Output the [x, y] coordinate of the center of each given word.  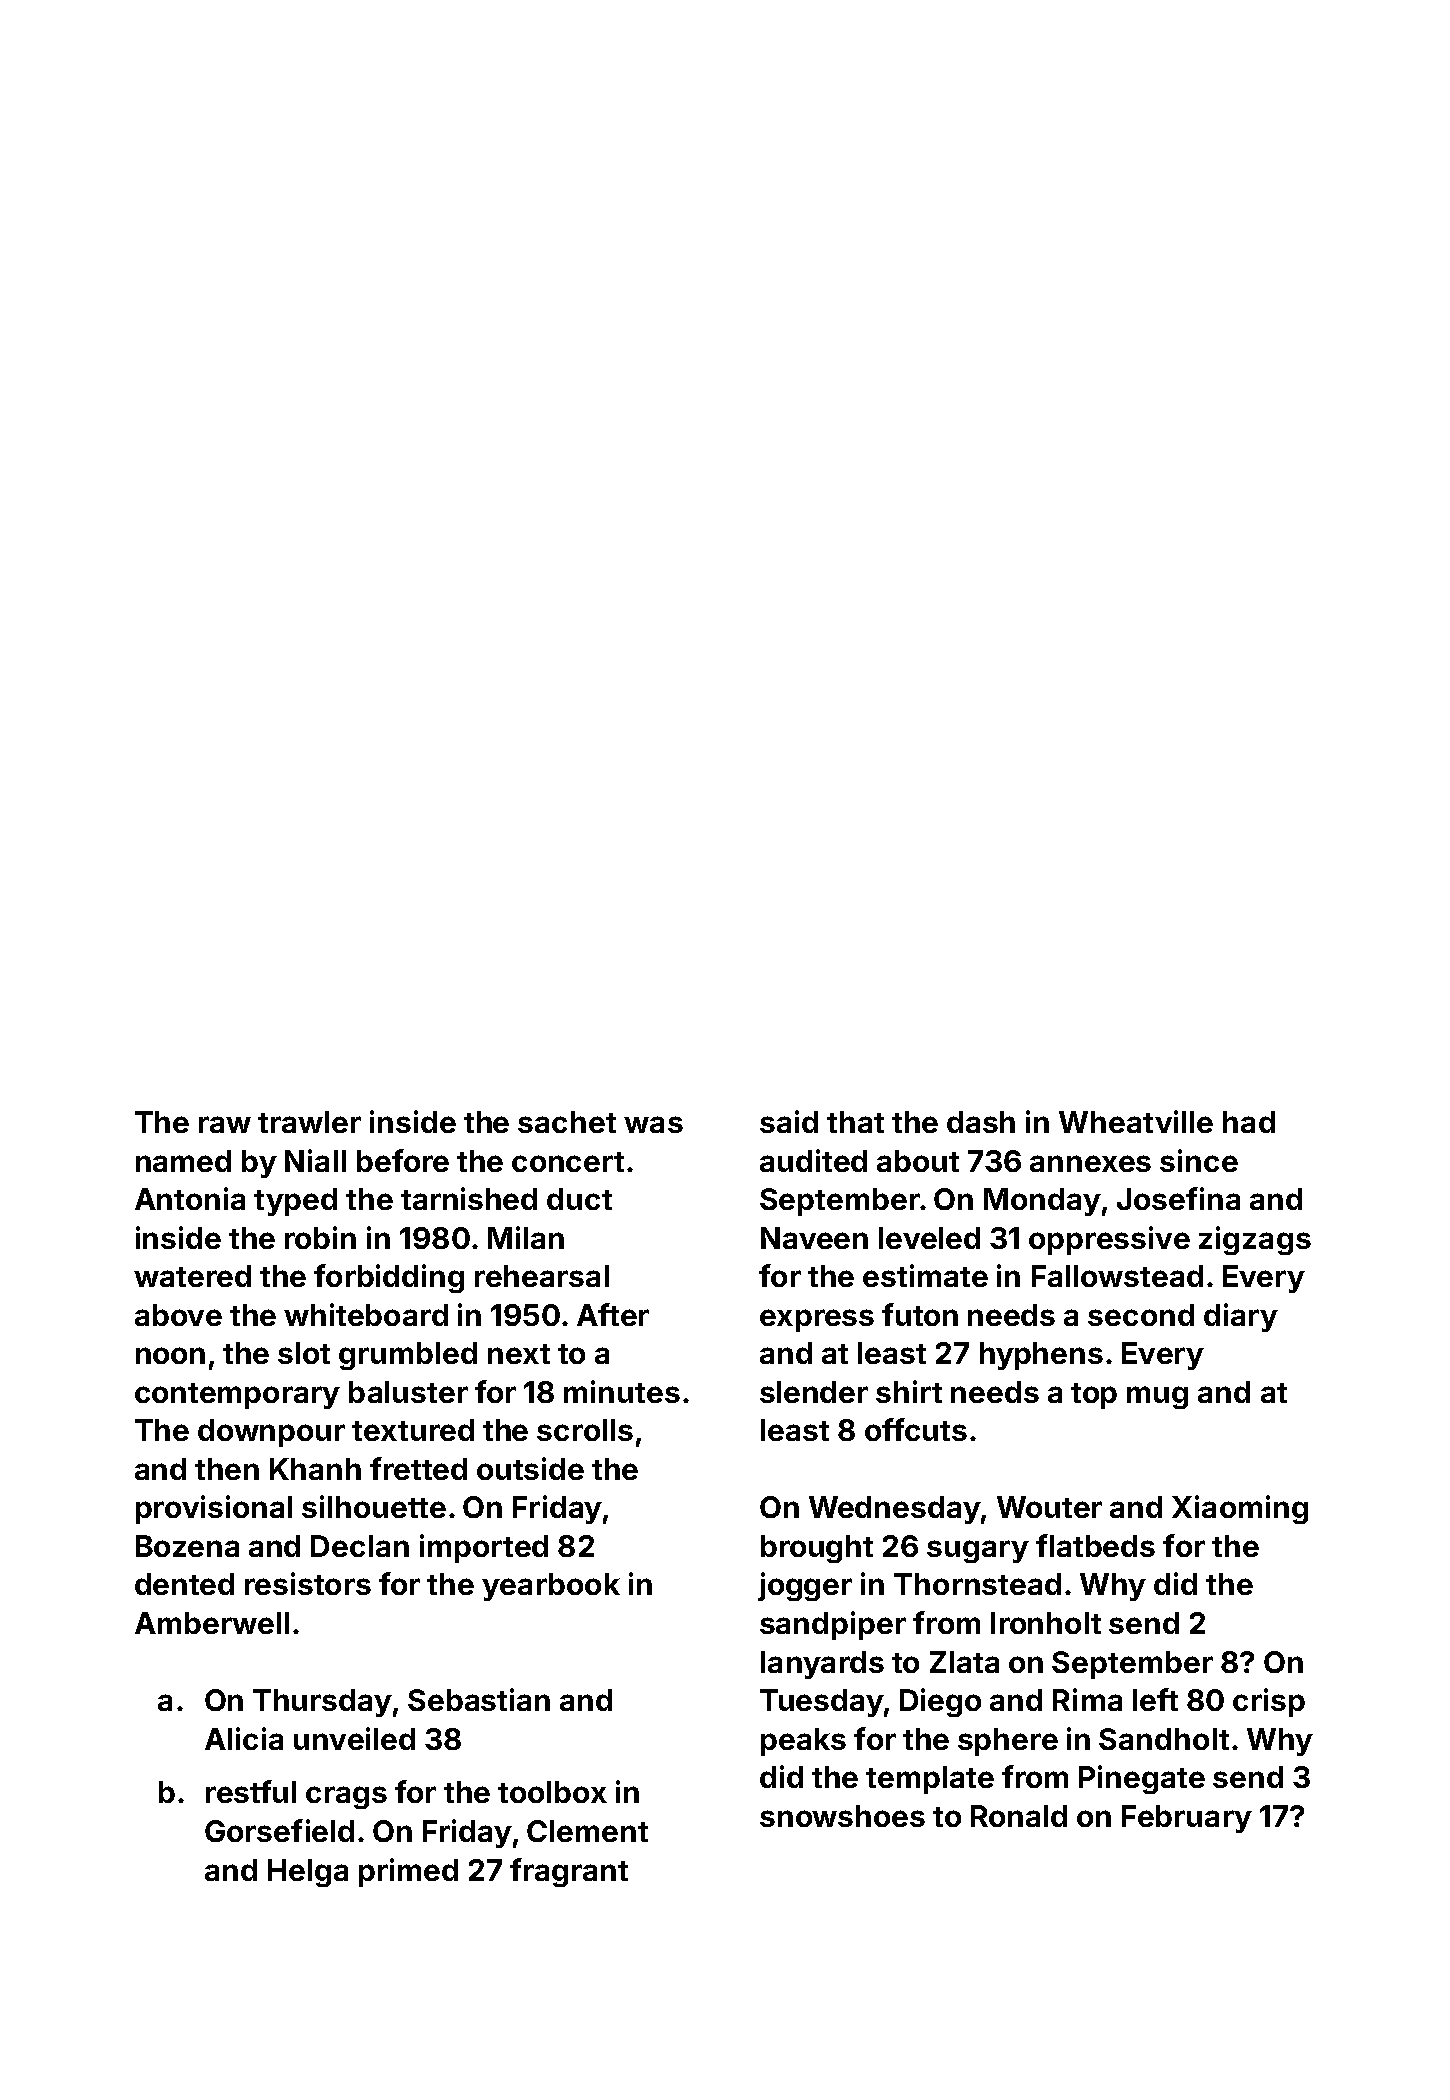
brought [817, 1549]
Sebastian [479, 1699]
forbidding [389, 1278]
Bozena [187, 1546]
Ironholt [1046, 1623]
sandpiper [833, 1625]
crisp [1269, 1702]
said [789, 1121]
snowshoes [842, 1816]
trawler [309, 1122]
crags [346, 1797]
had [1249, 1122]
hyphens [1041, 1356]
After [613, 1314]
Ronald [1019, 1816]
